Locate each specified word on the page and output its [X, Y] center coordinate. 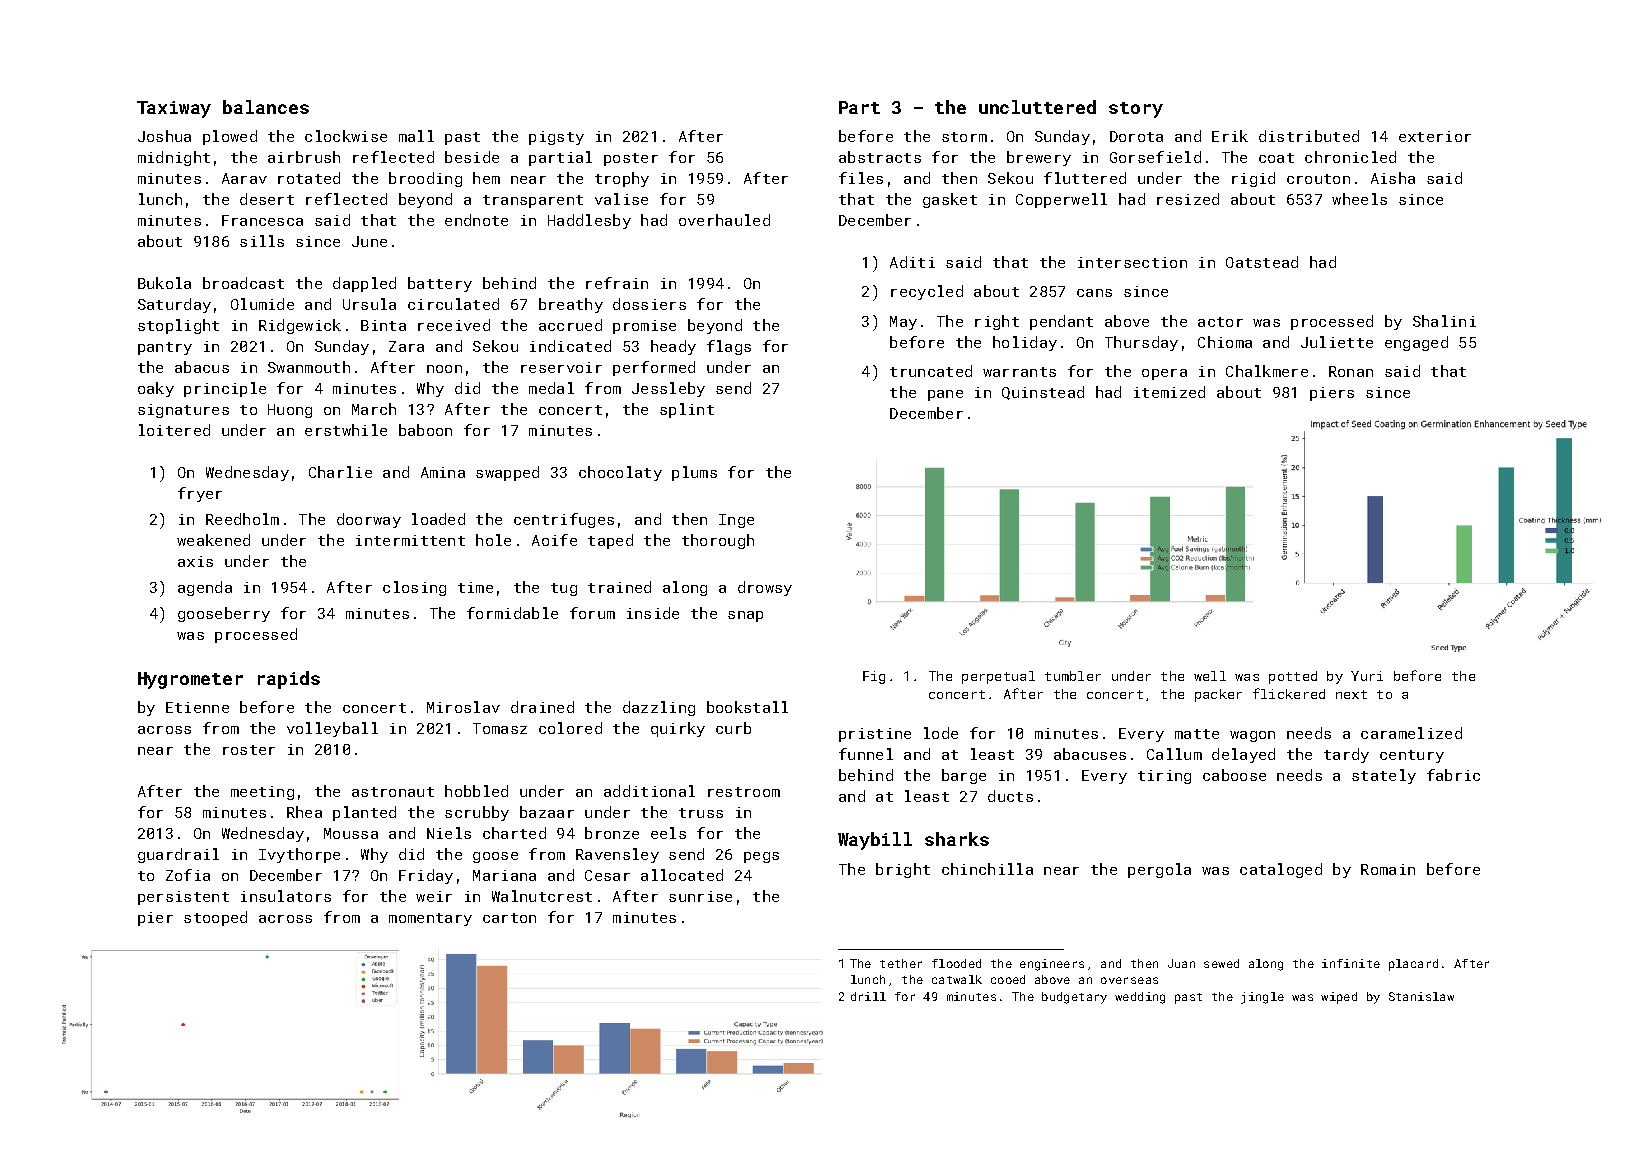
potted [1293, 677]
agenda [205, 588]
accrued [570, 325]
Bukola [164, 283]
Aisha [1393, 178]
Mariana [504, 875]
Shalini [1444, 321]
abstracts [880, 157]
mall [416, 136]
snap [745, 616]
